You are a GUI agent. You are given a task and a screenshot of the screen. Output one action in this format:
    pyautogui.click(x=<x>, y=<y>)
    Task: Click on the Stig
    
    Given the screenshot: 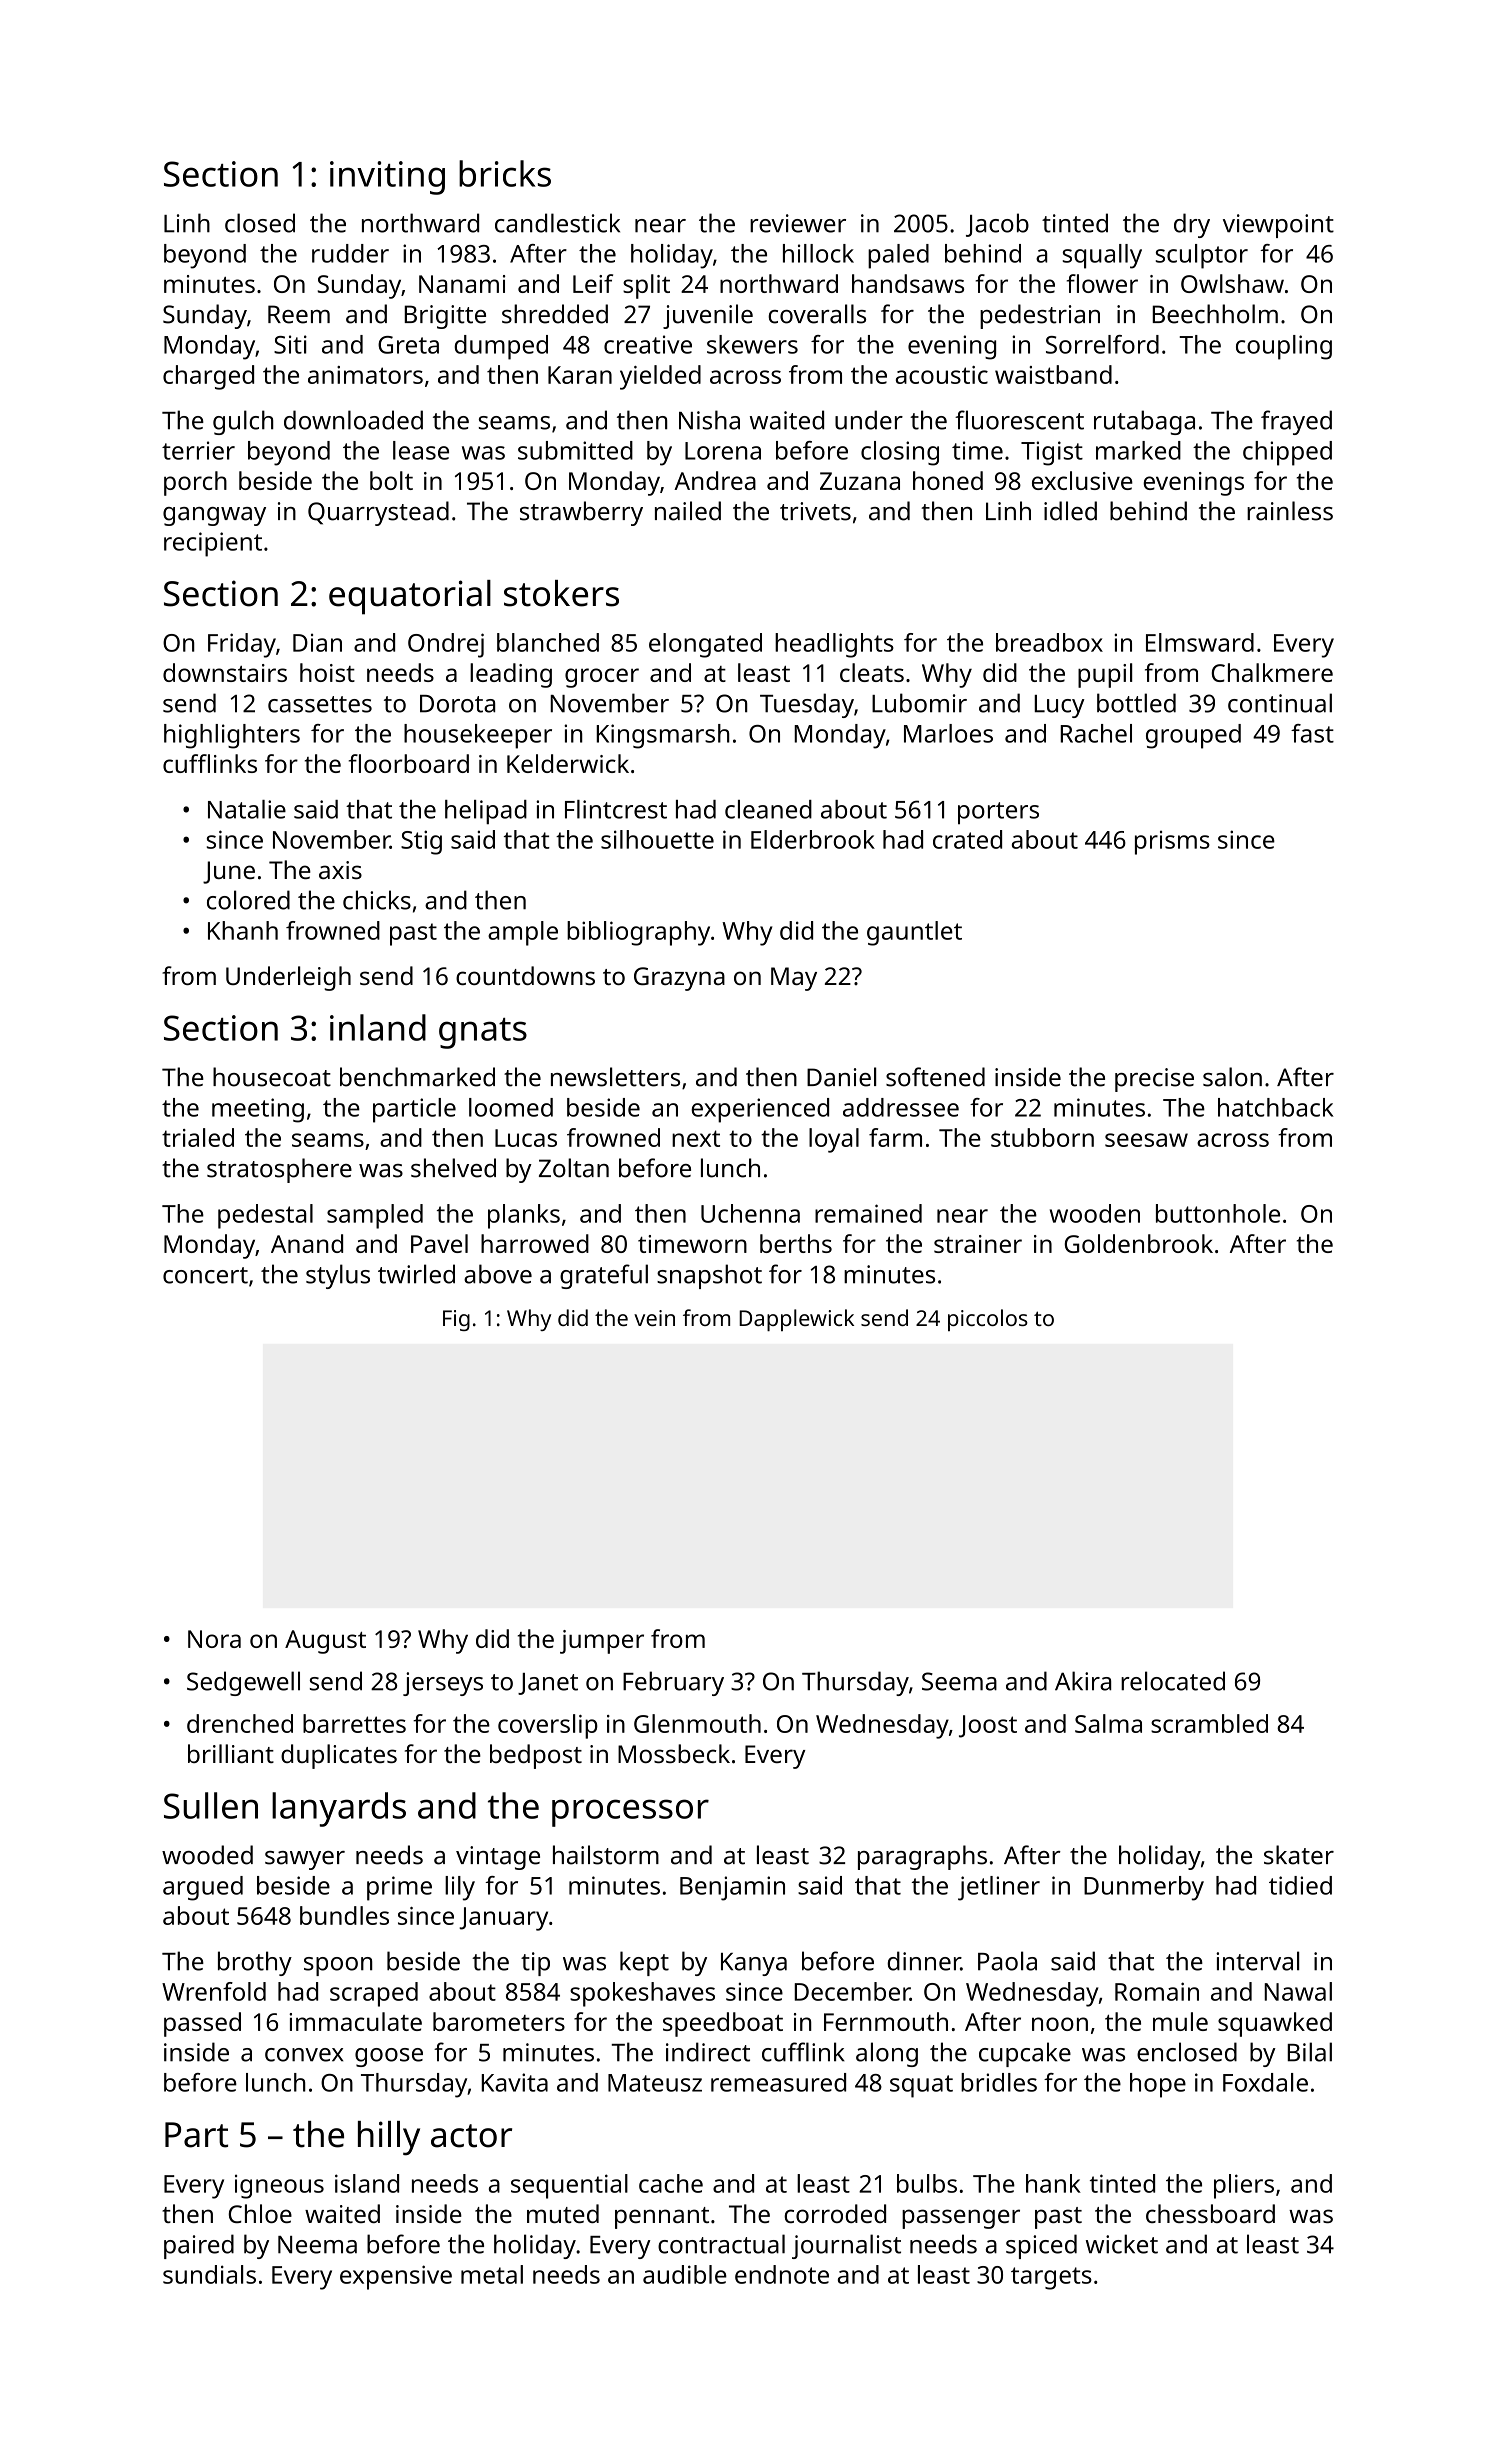 What is the action you would take?
    pyautogui.click(x=421, y=842)
